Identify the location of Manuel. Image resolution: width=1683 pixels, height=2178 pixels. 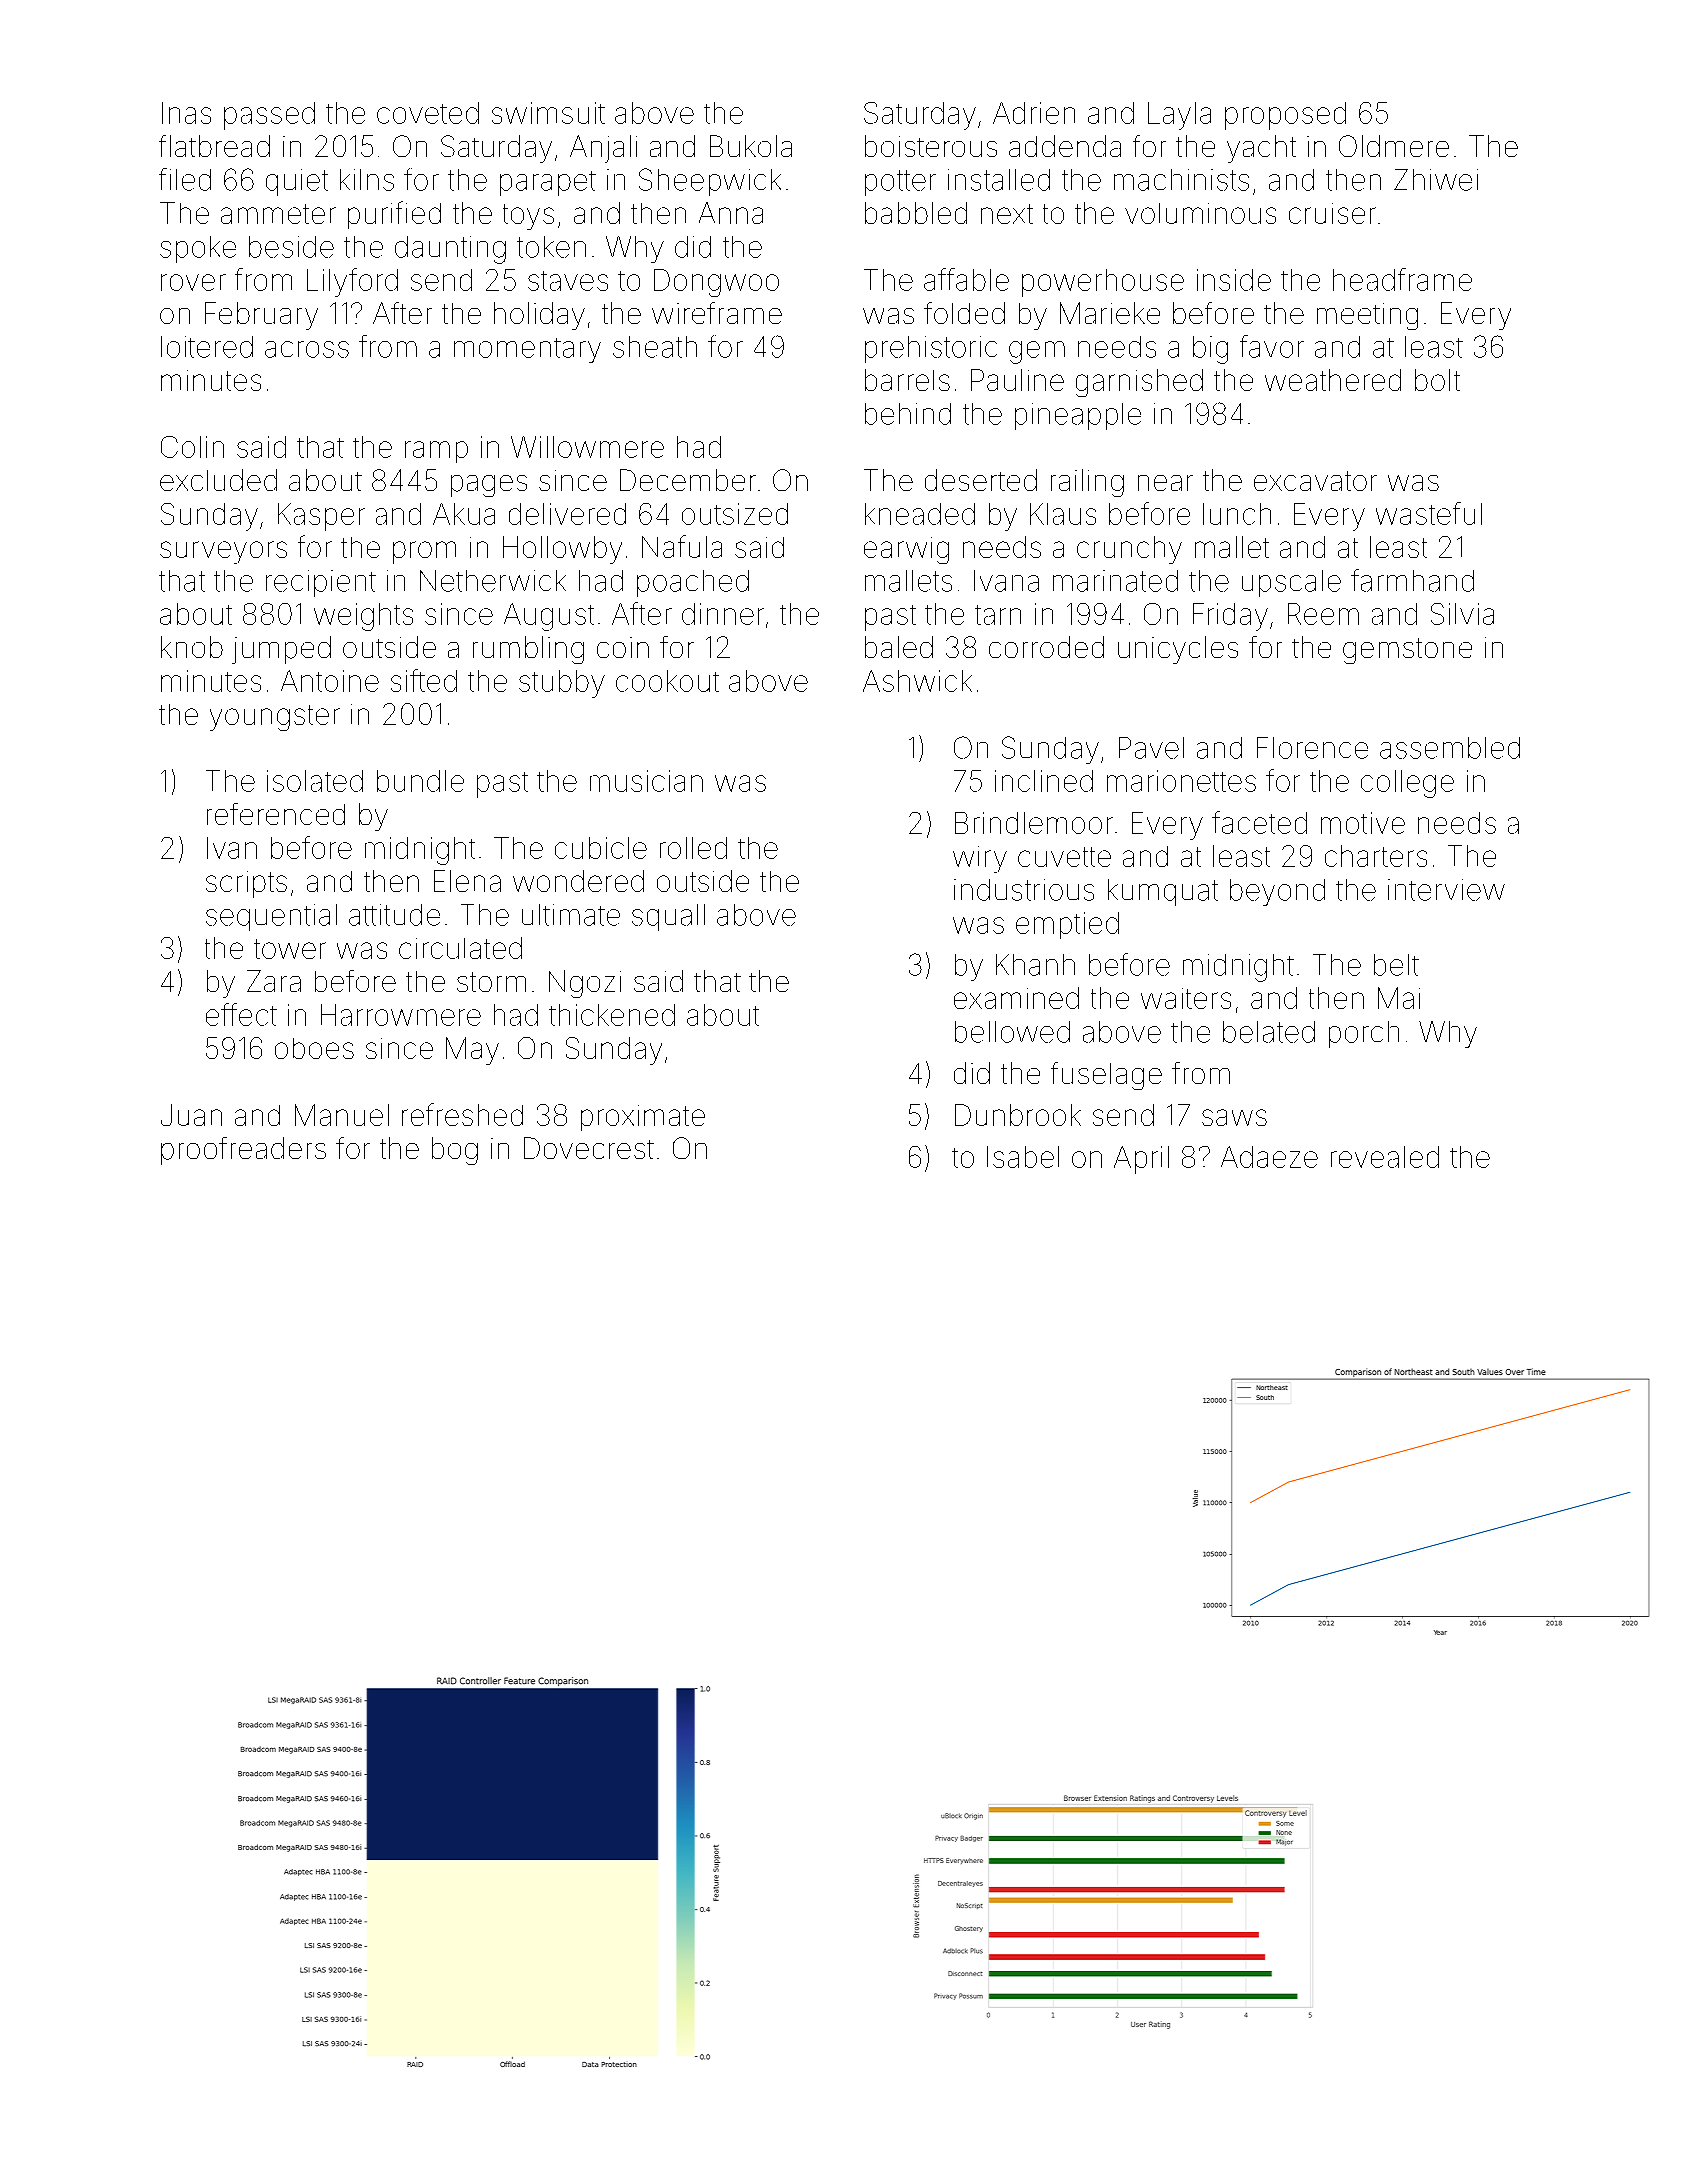
(342, 1115).
